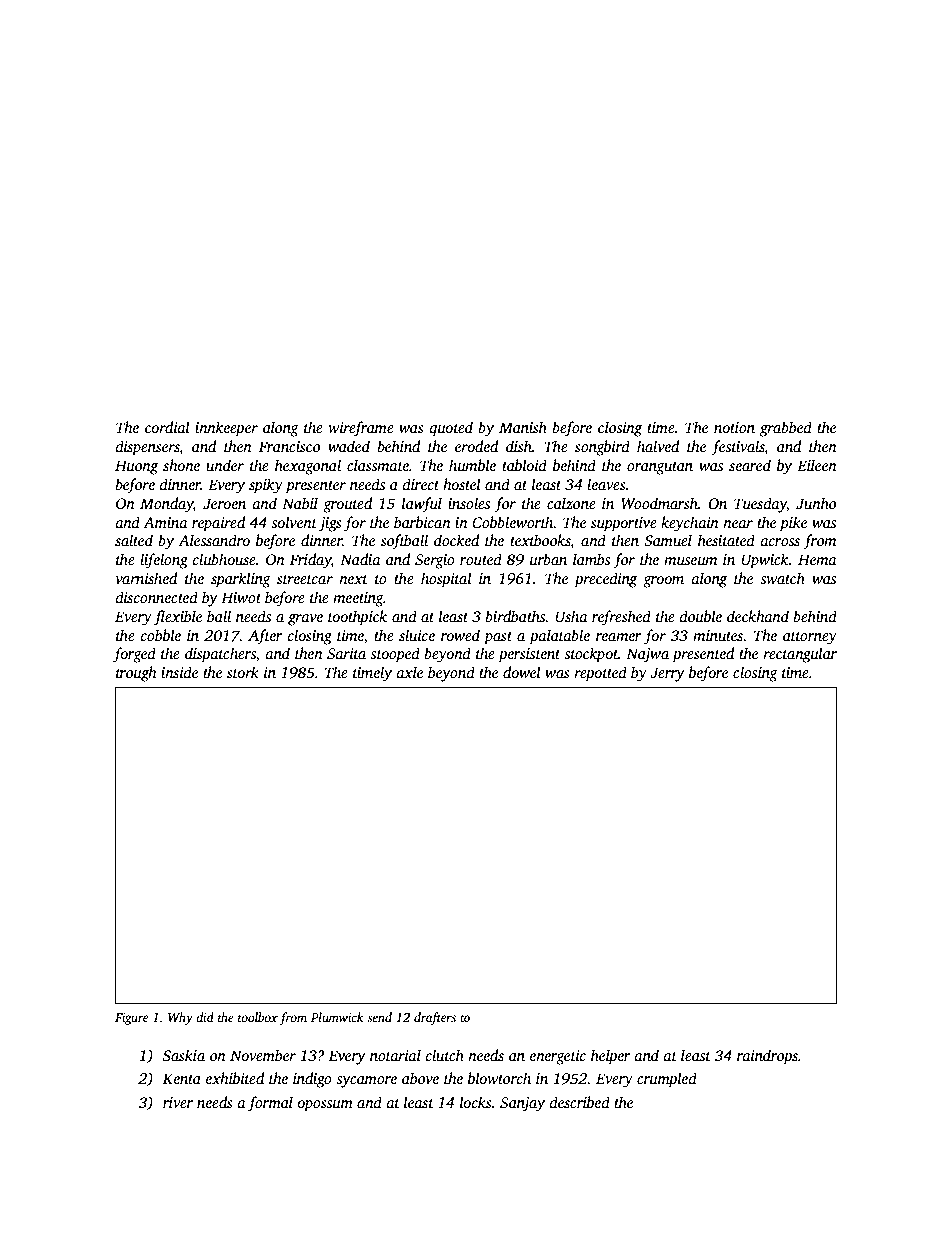  Describe the element at coordinates (817, 465) in the screenshot. I see `Eileen` at that location.
